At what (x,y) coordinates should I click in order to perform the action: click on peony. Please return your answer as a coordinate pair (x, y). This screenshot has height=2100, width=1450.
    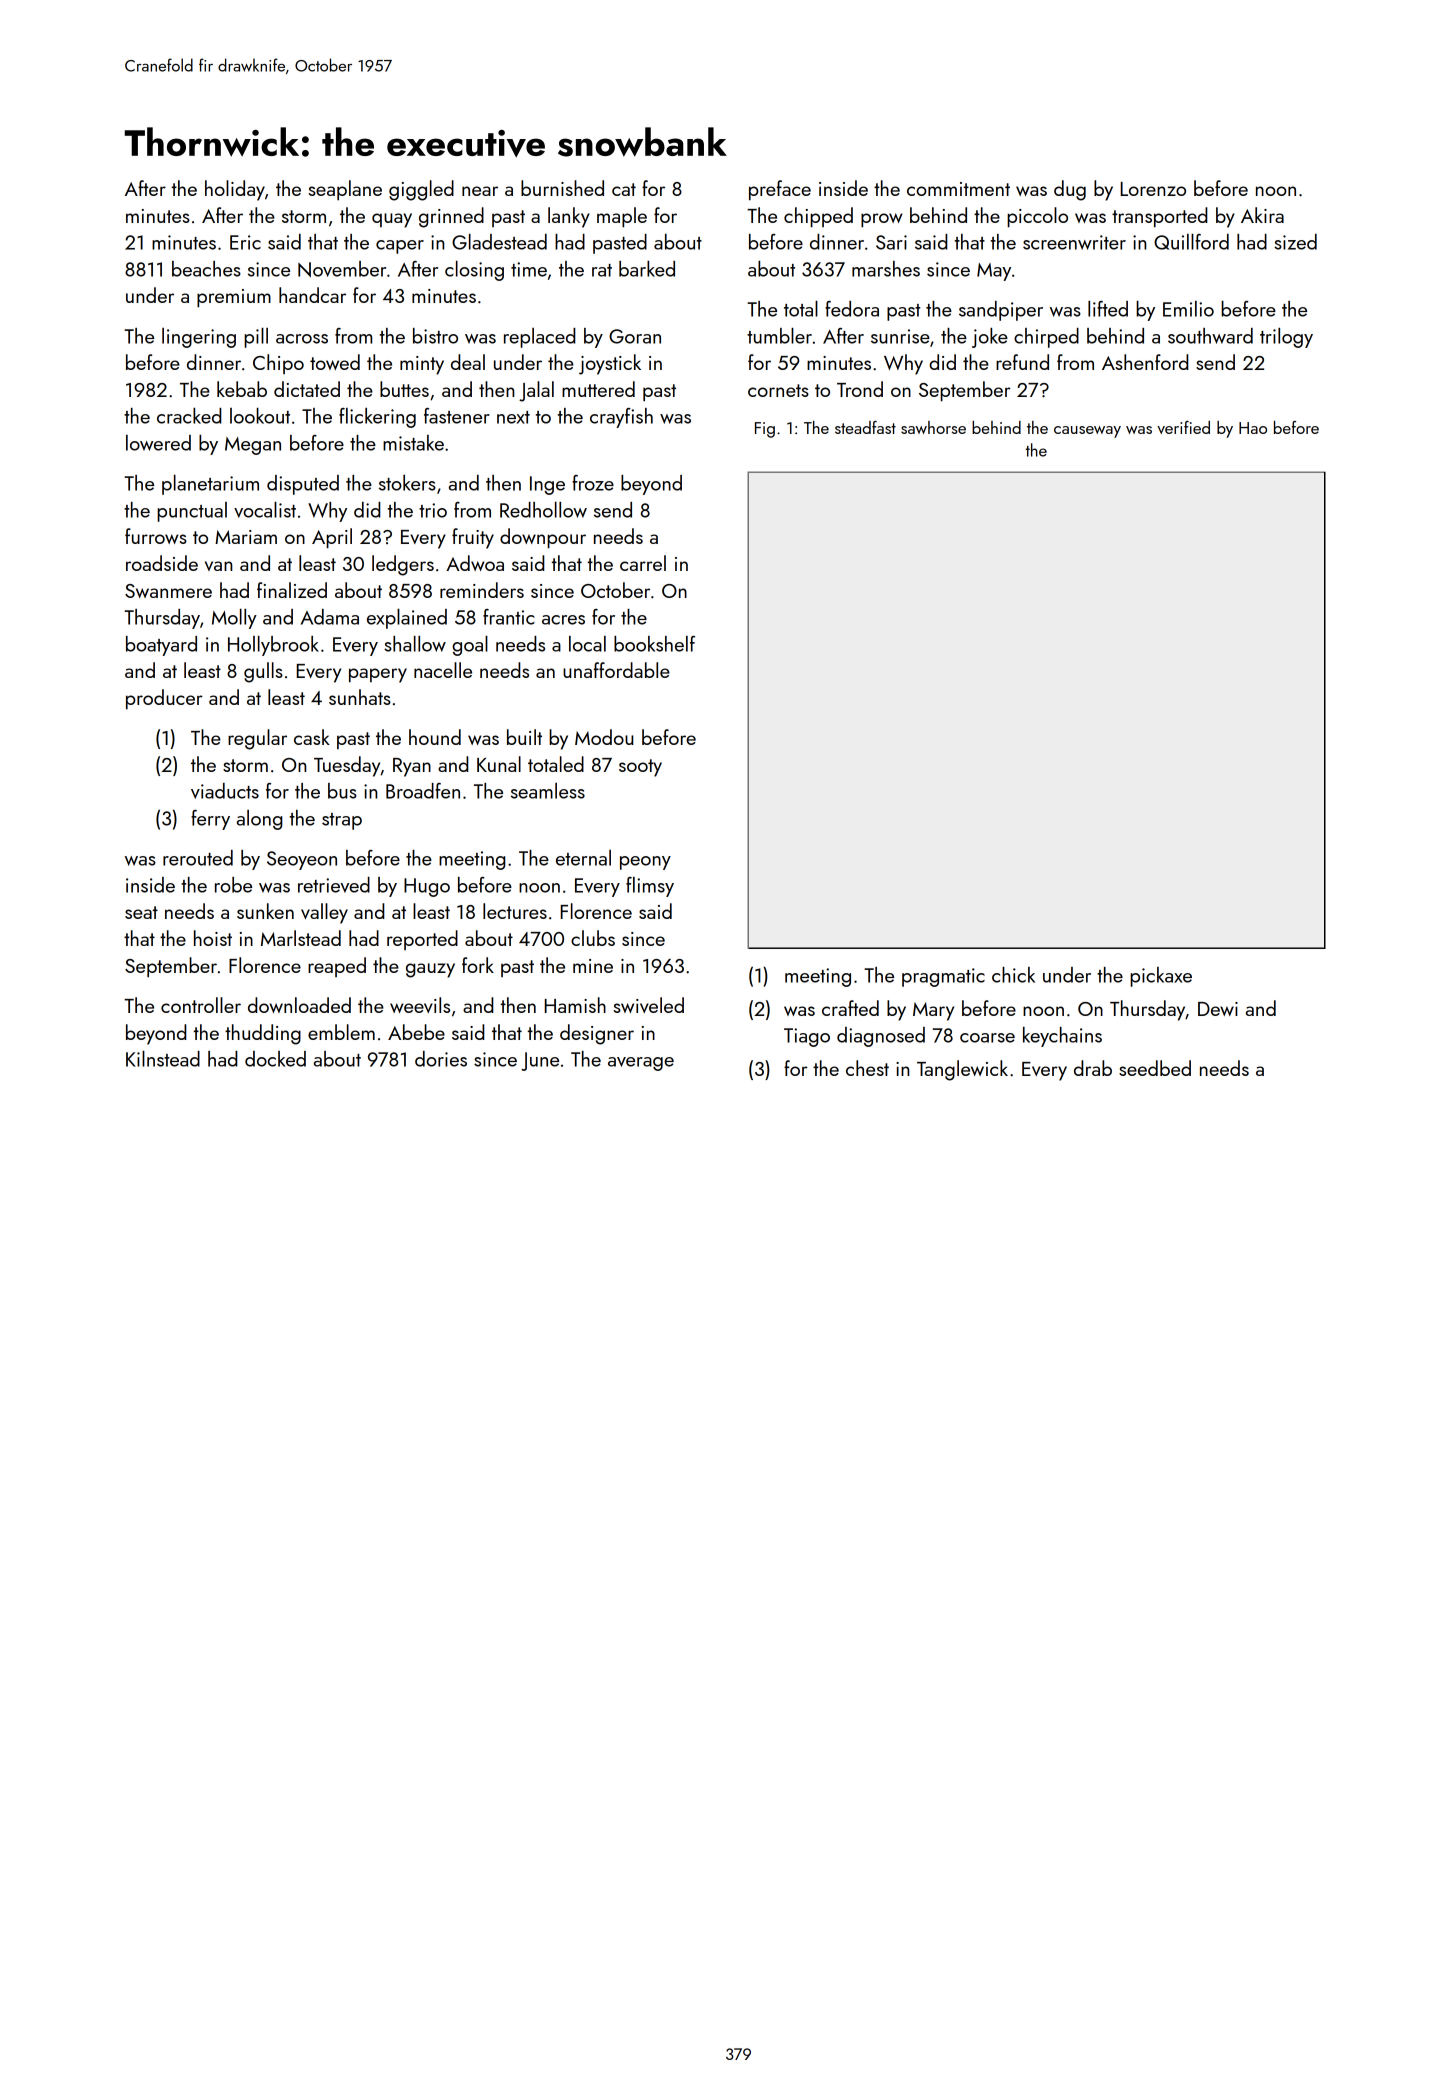
    Looking at the image, I should click on (645, 863).
